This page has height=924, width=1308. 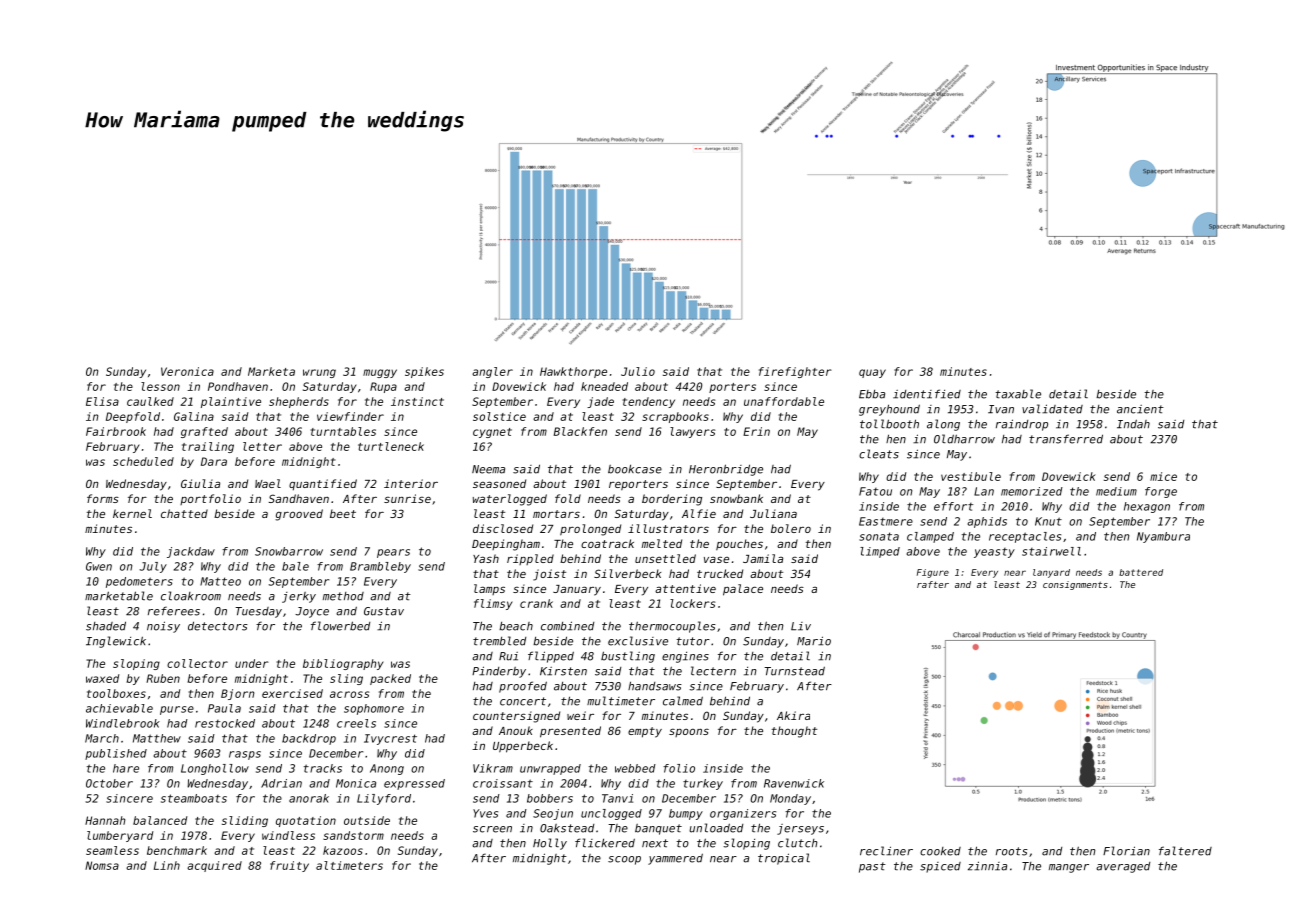 I want to click on benchmark, so click(x=177, y=850).
